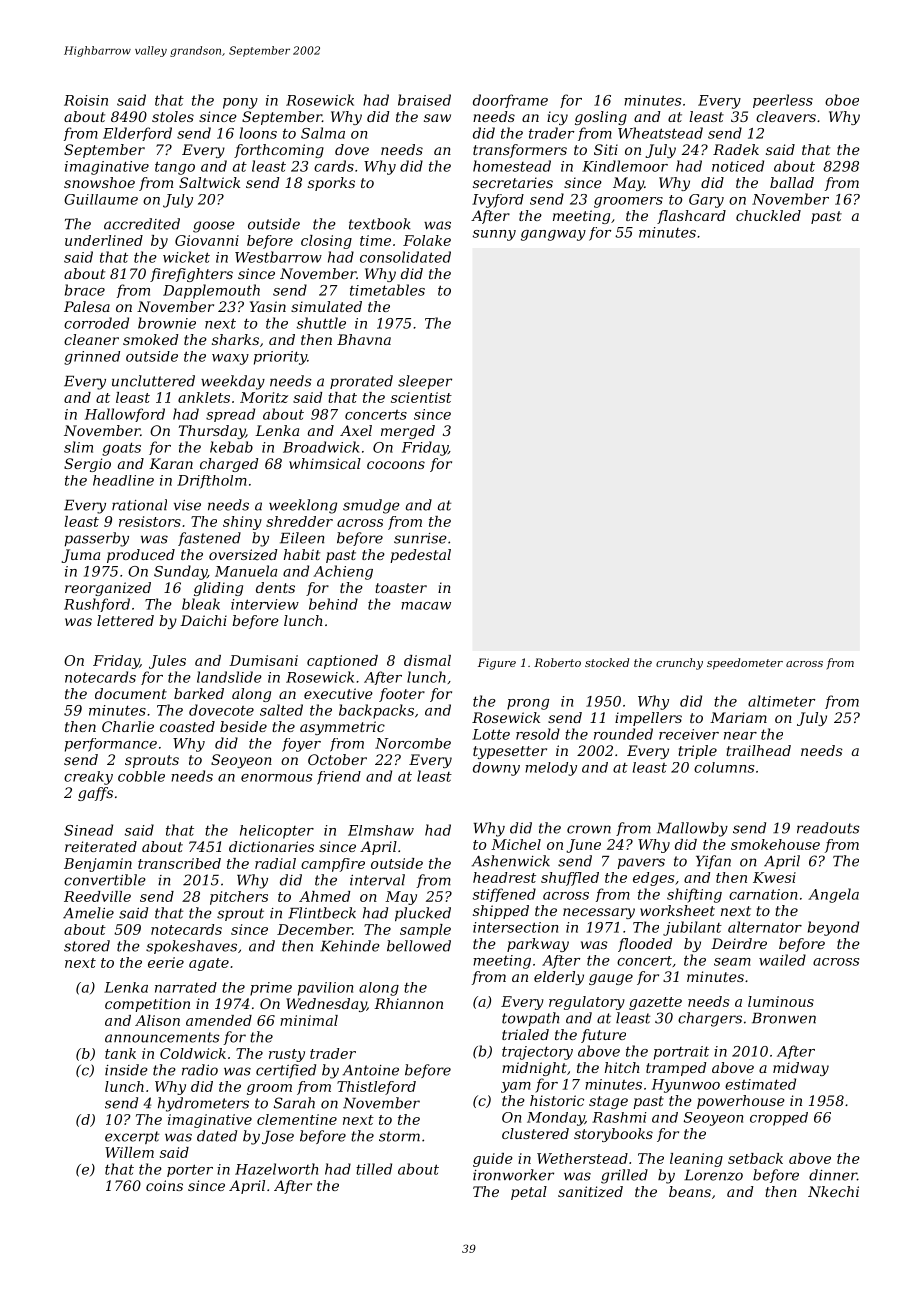  What do you see at coordinates (557, 662) in the screenshot?
I see `Roberto` at bounding box center [557, 662].
